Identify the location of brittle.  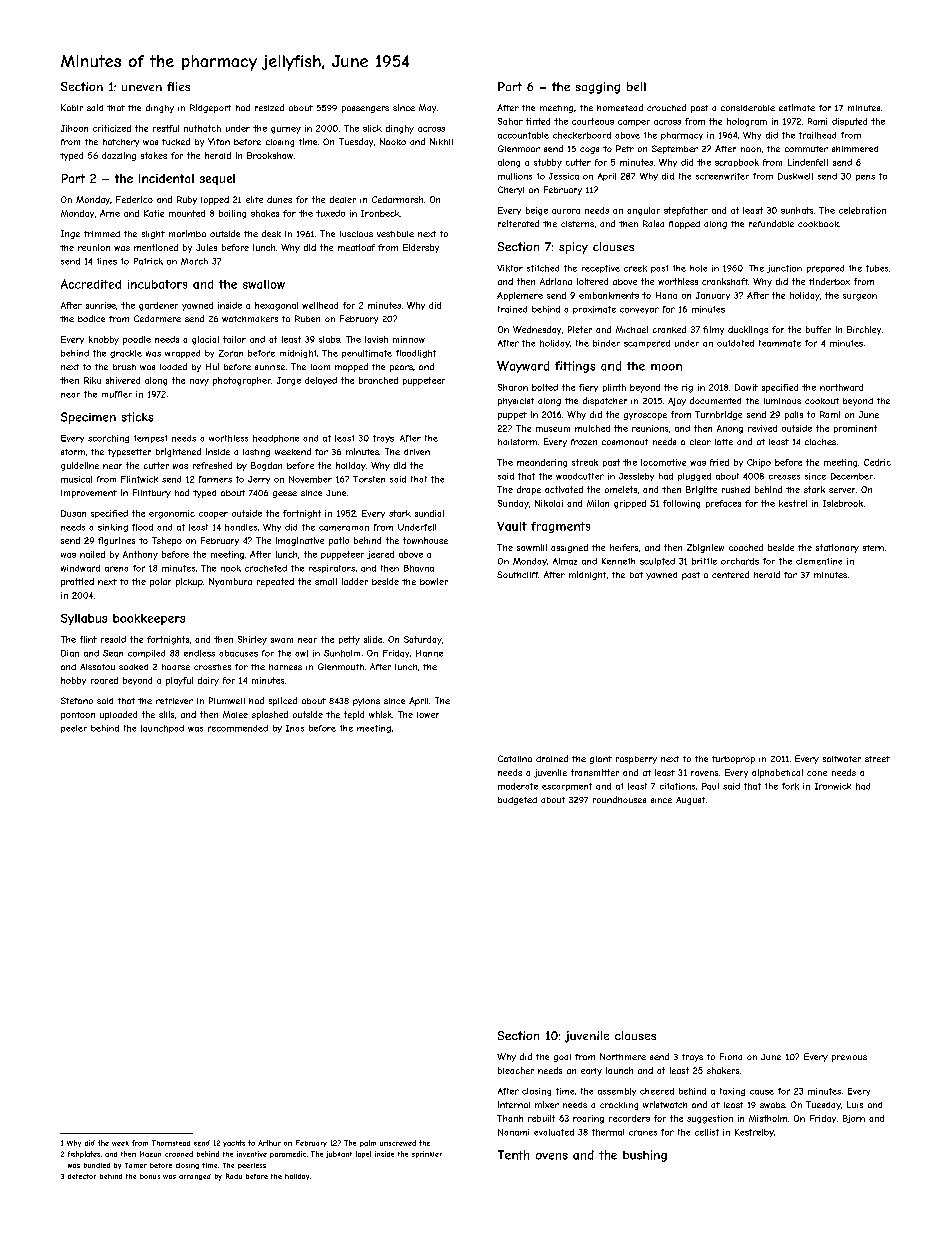
(704, 561).
